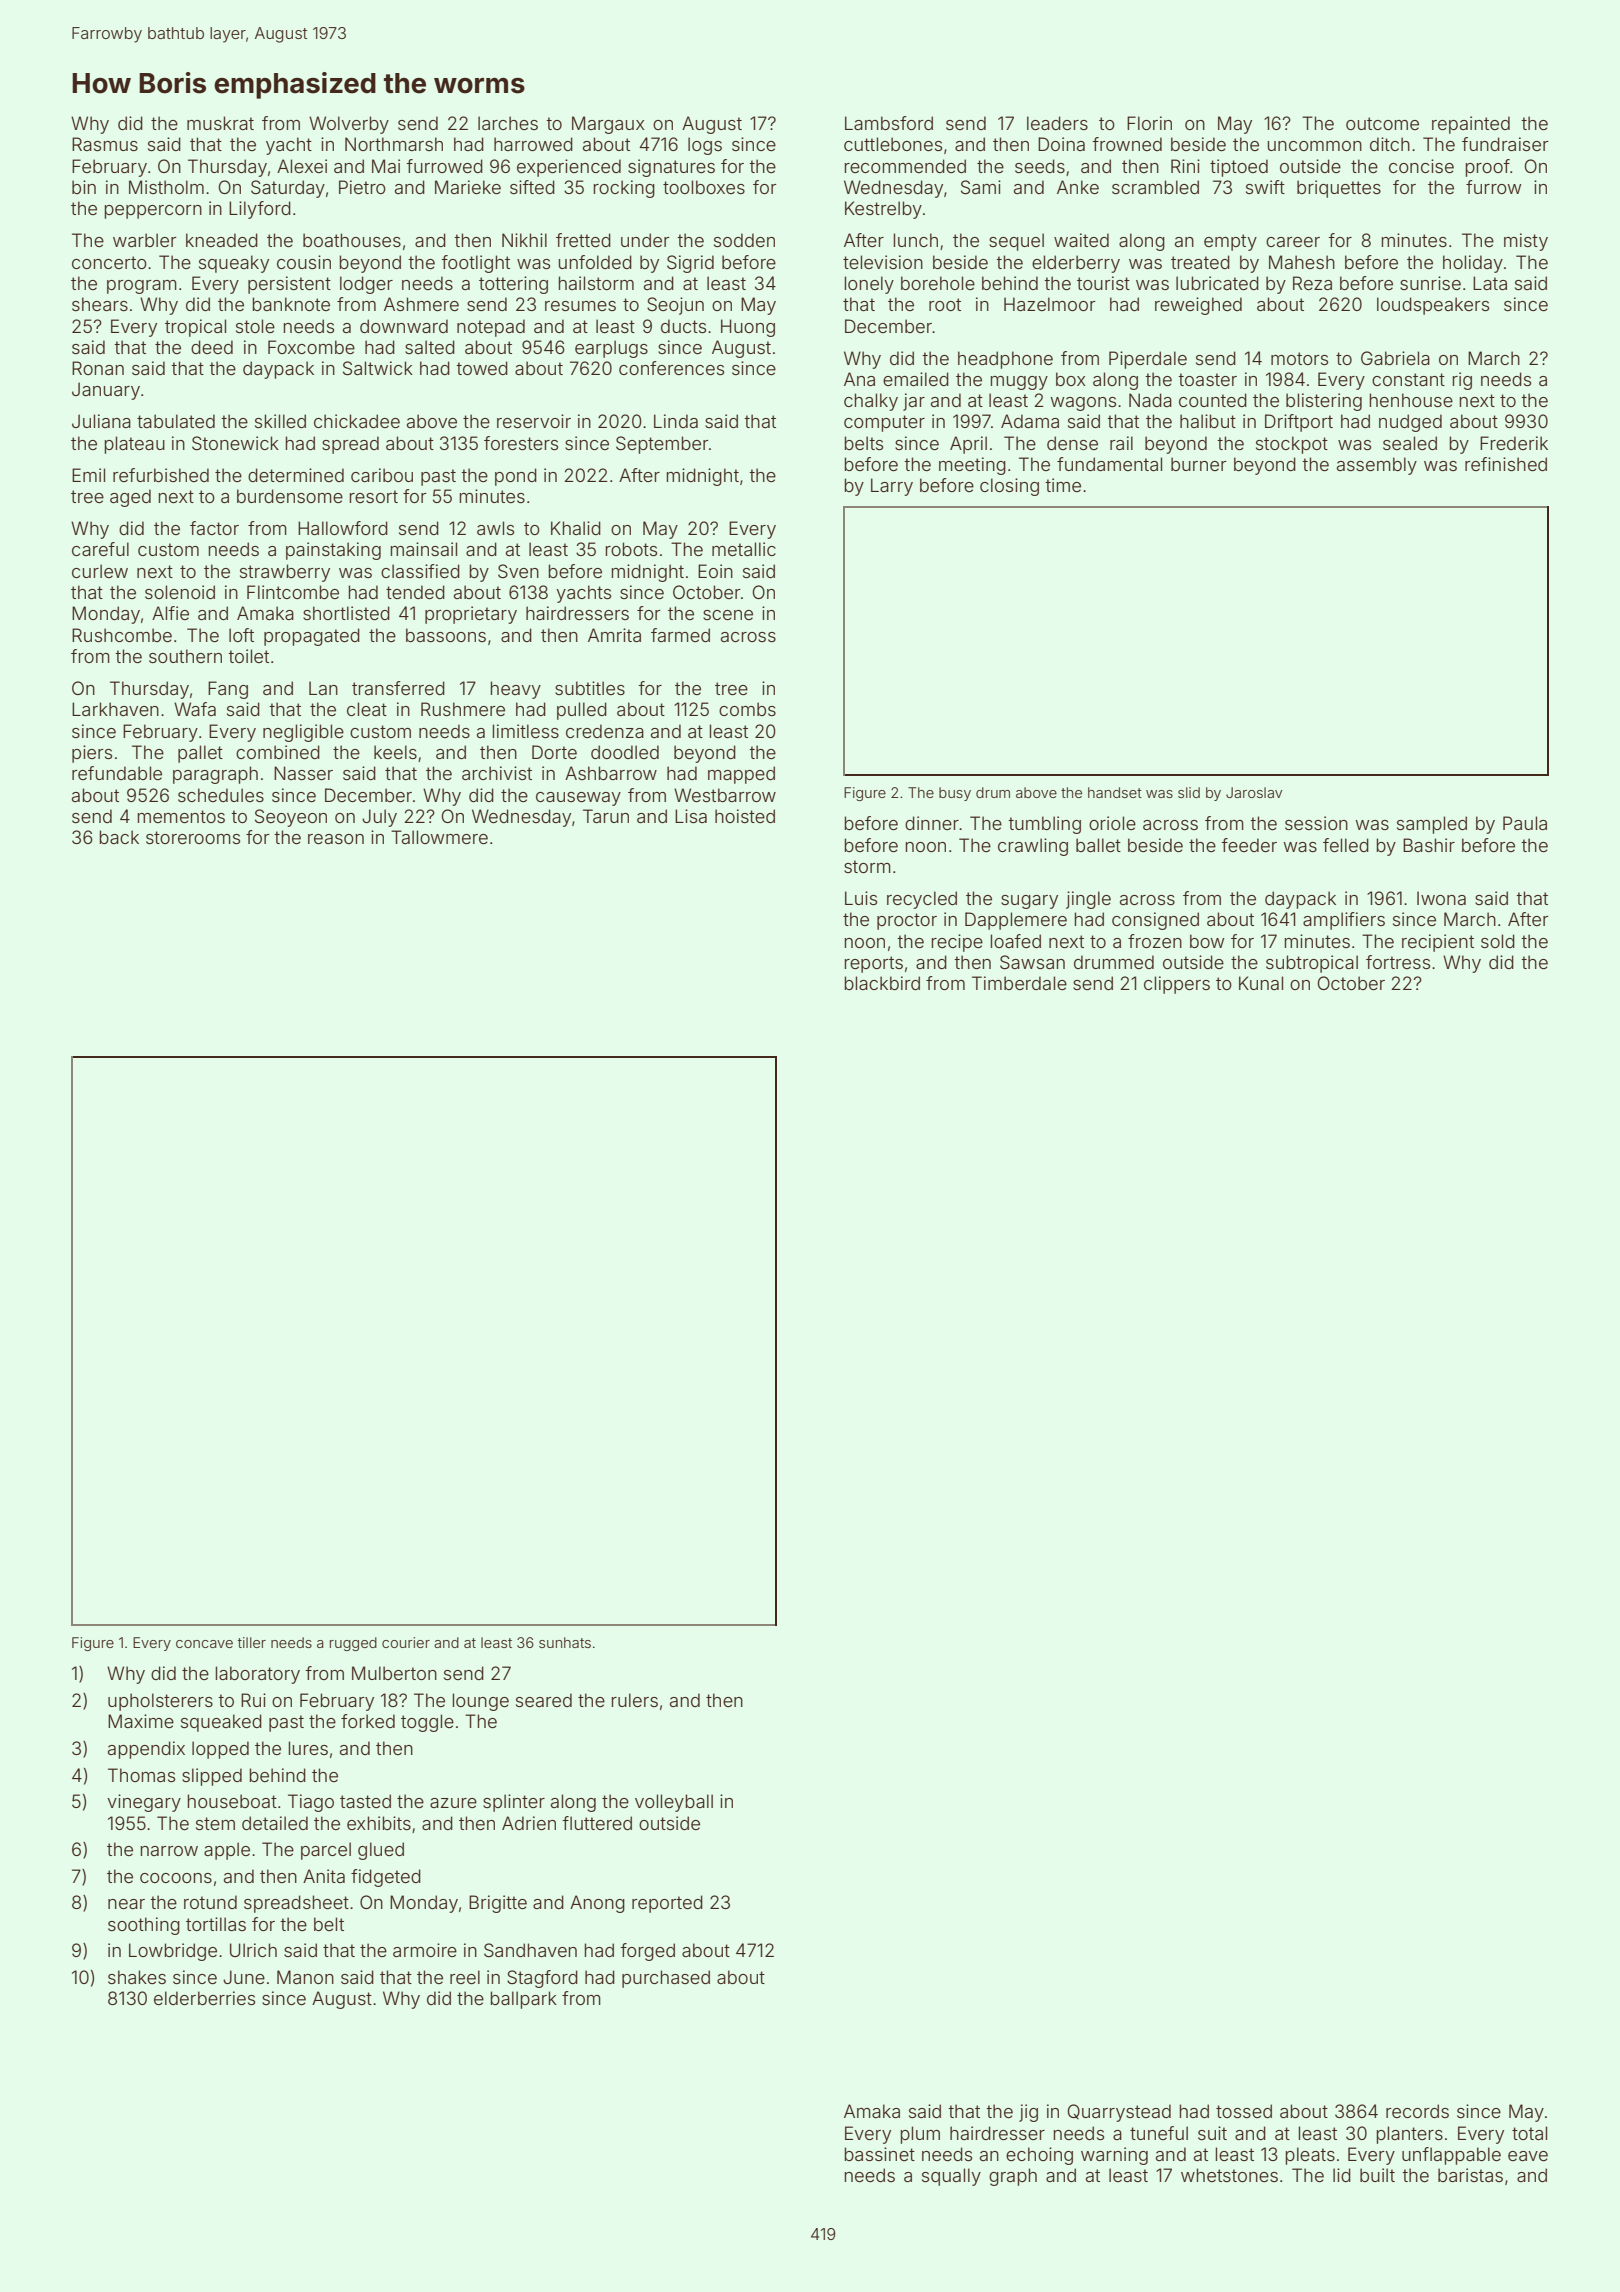  Describe the element at coordinates (1039, 2156) in the document. I see `echoing` at that location.
